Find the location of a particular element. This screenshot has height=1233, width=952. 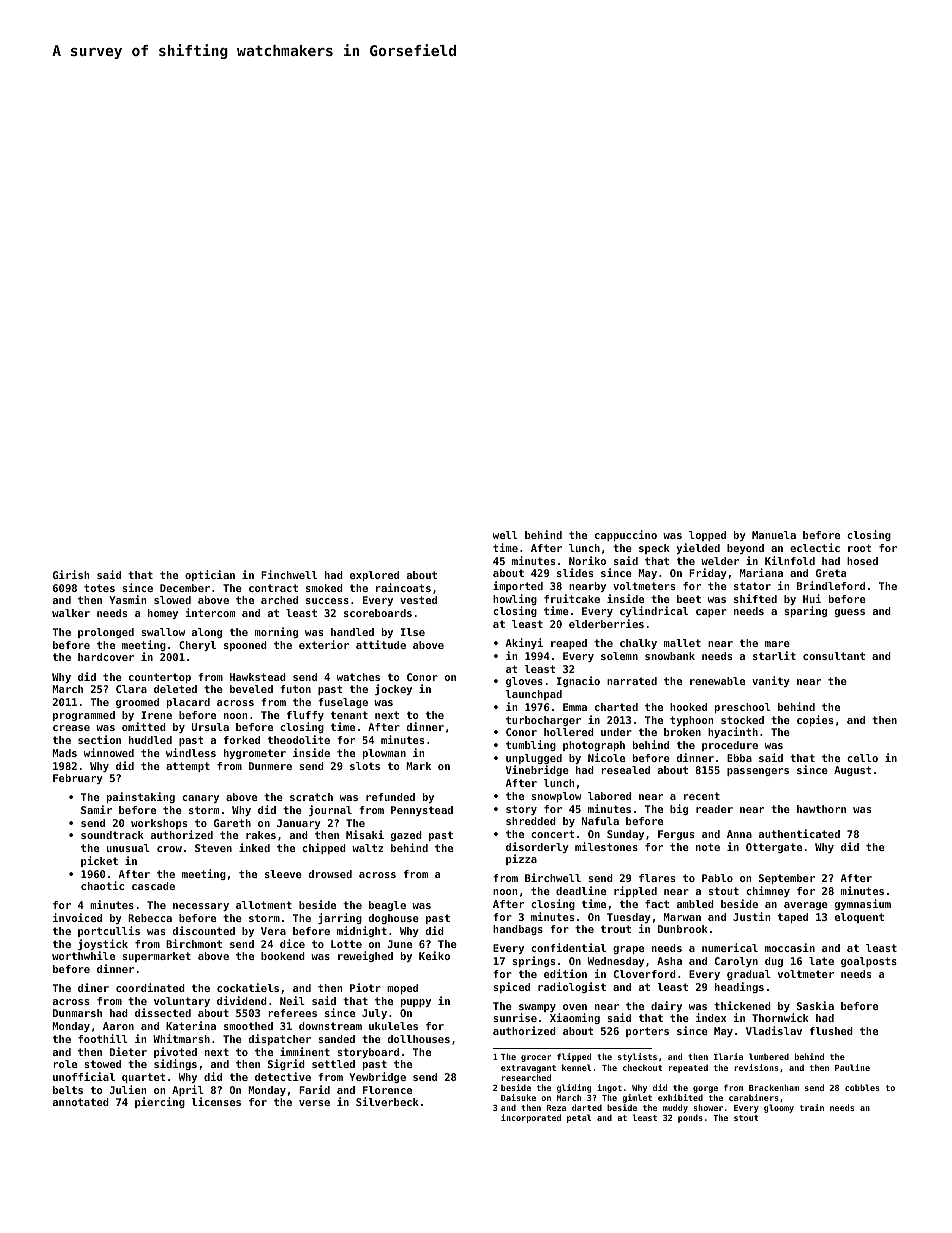

goalposts is located at coordinates (869, 962).
